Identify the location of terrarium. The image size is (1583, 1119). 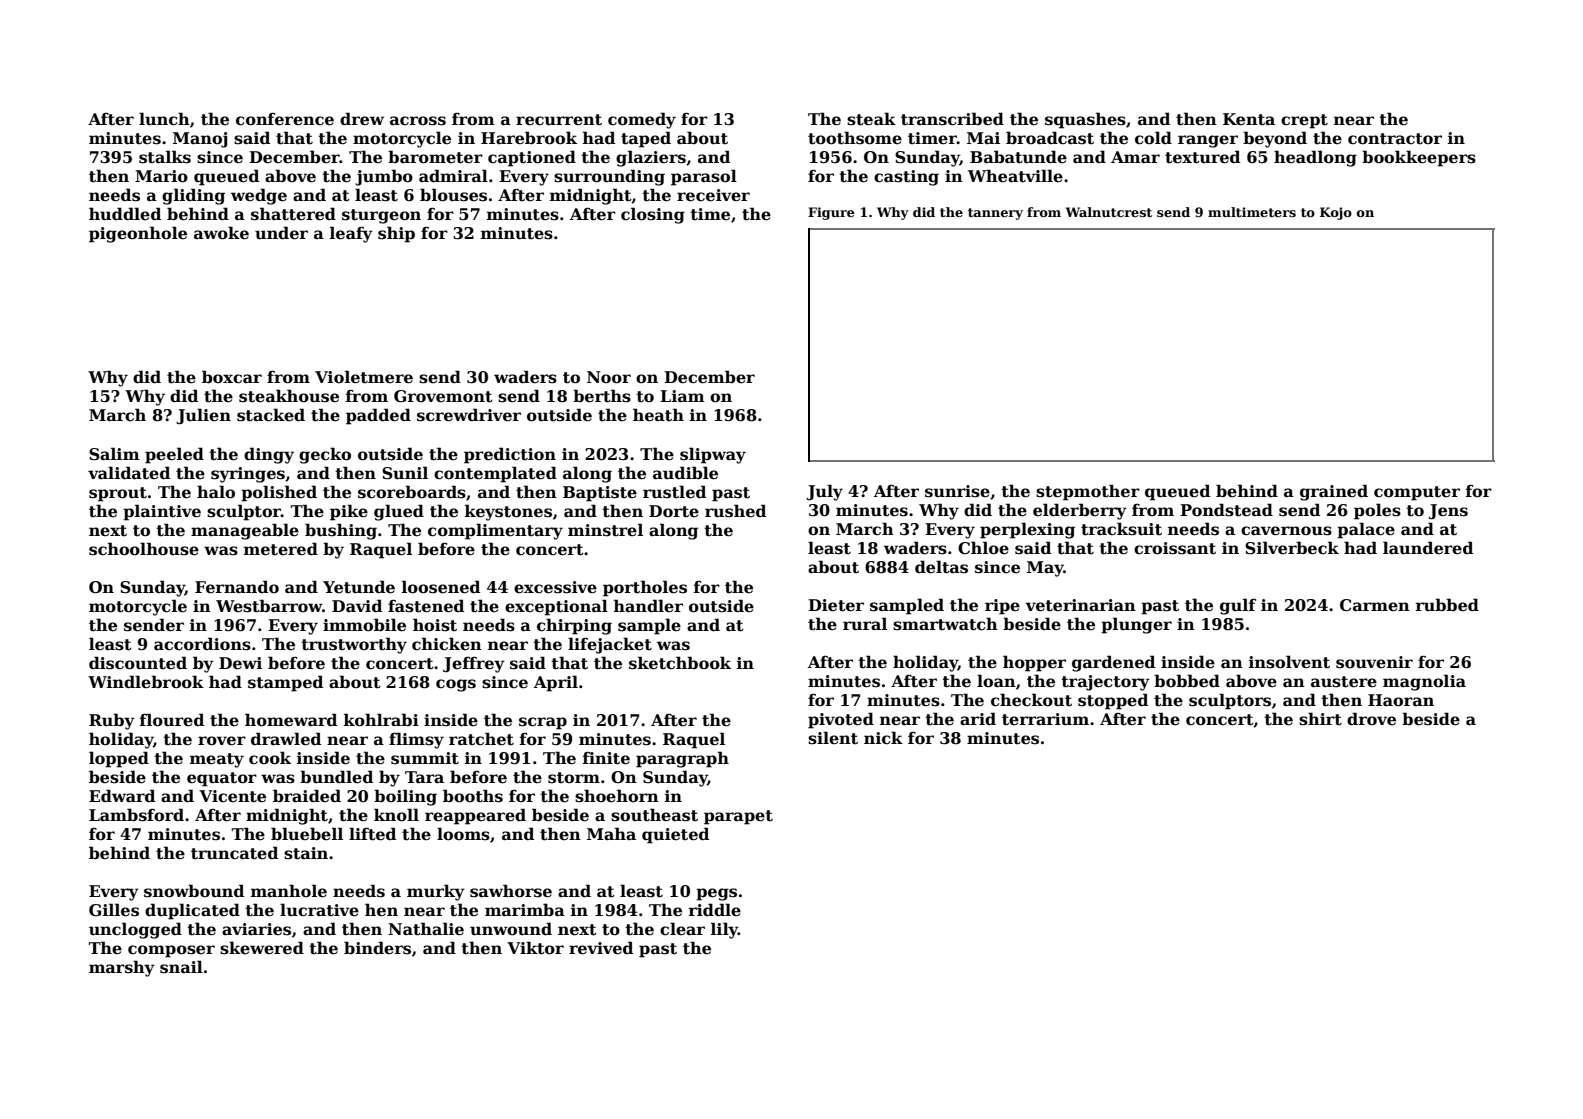
(1045, 719).
